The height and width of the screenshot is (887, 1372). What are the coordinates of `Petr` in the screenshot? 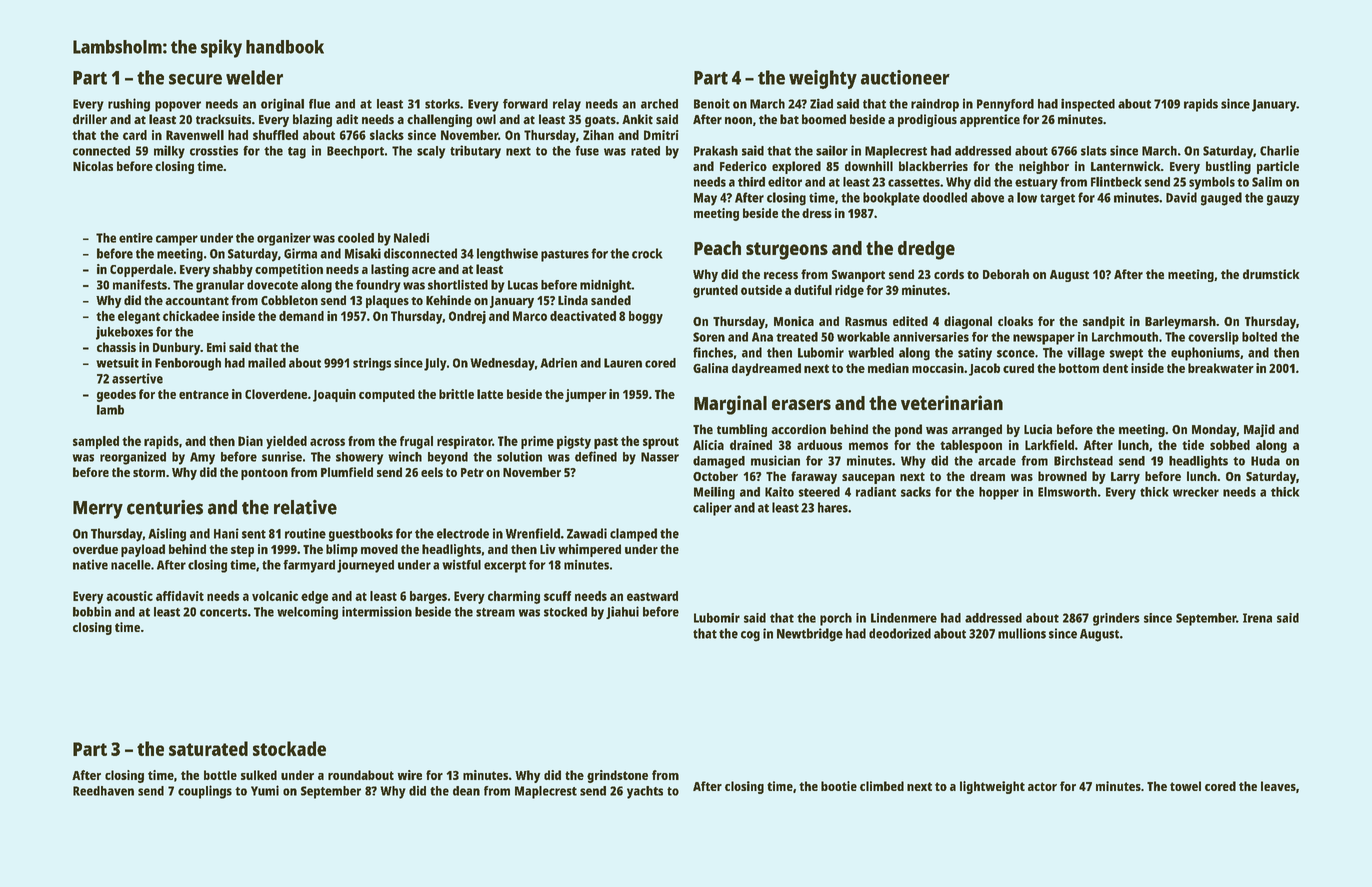 It's located at (472, 472).
